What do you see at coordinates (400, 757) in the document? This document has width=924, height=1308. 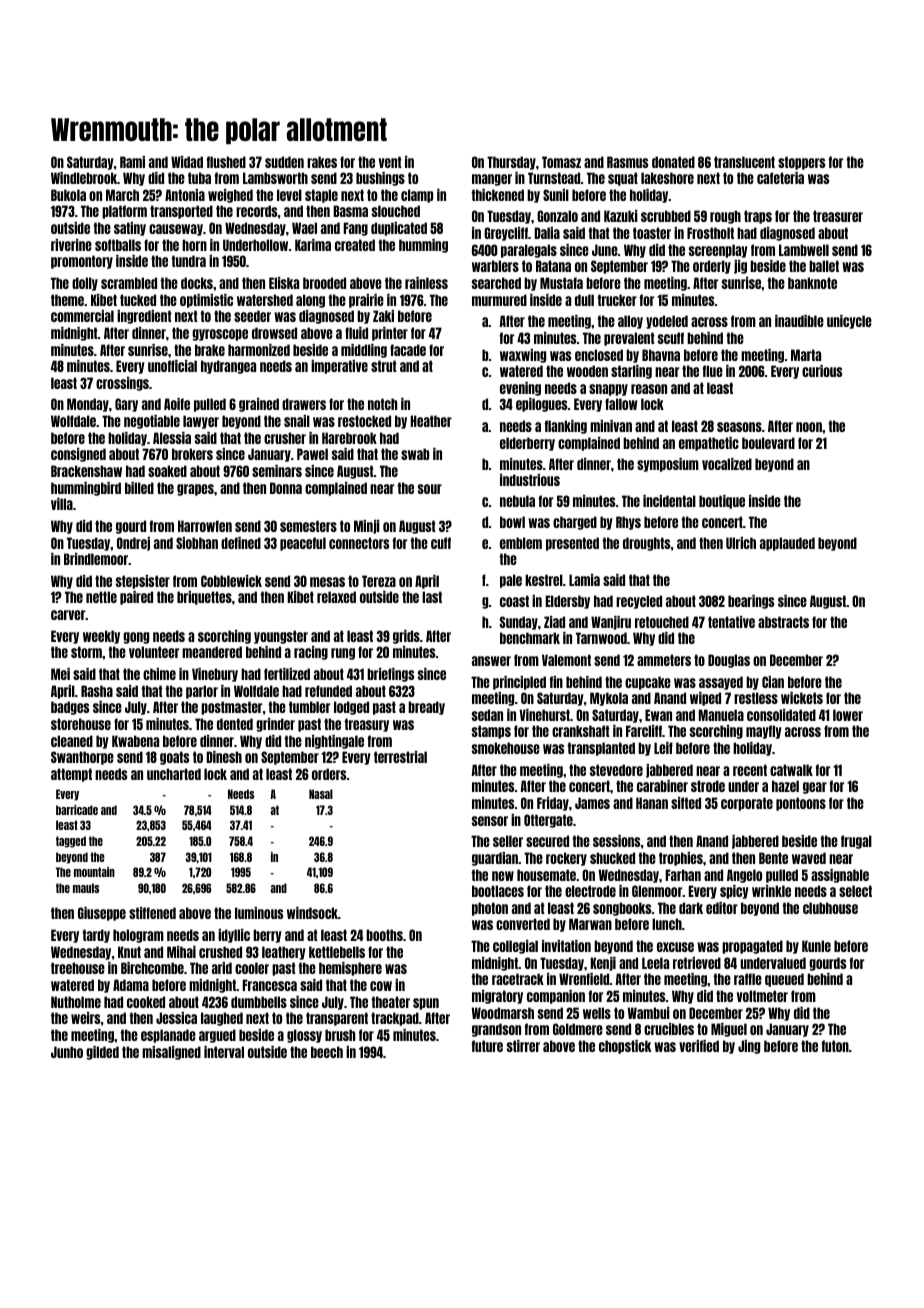 I see `terrestrial` at bounding box center [400, 757].
